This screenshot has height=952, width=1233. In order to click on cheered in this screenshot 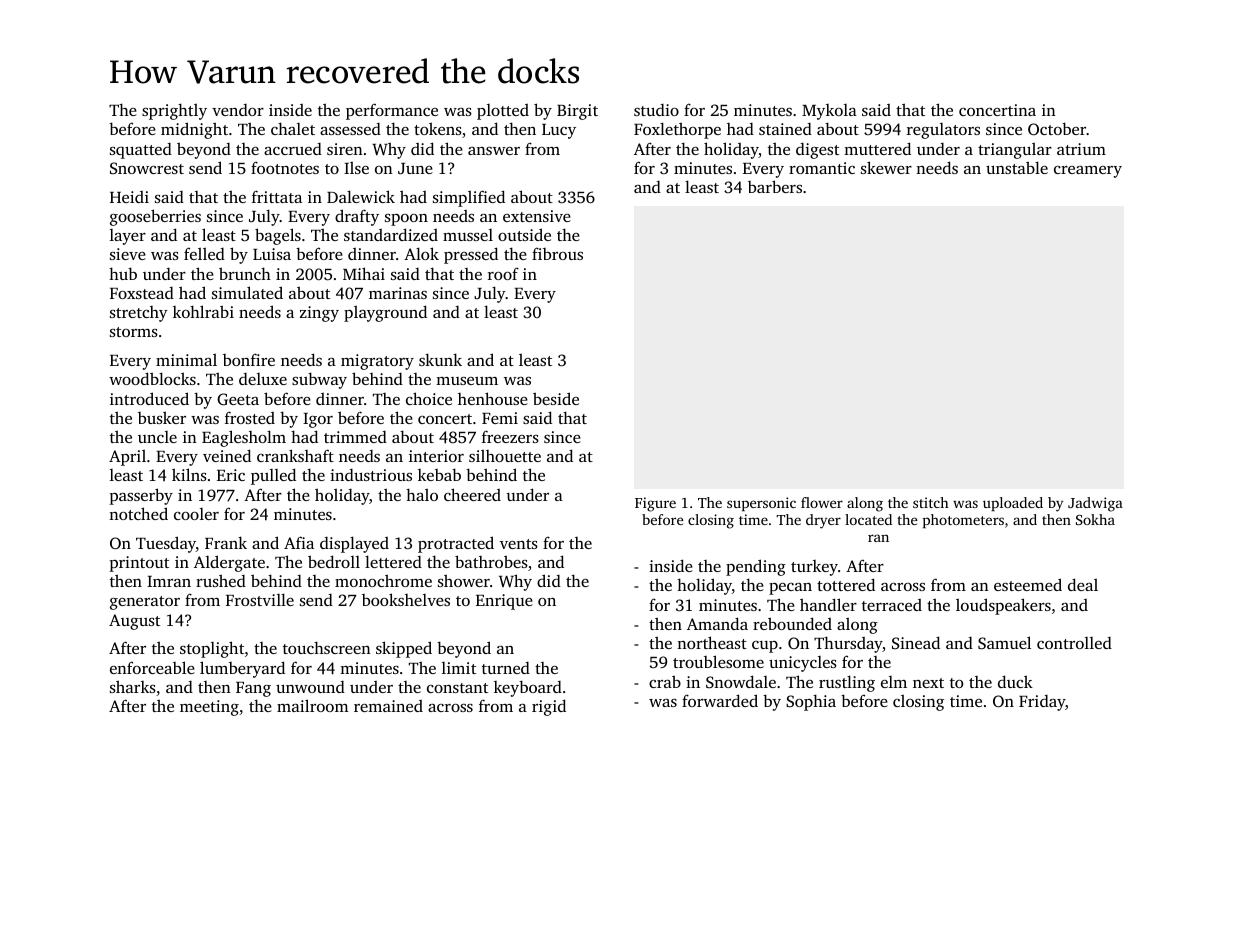, I will do `click(472, 494)`.
